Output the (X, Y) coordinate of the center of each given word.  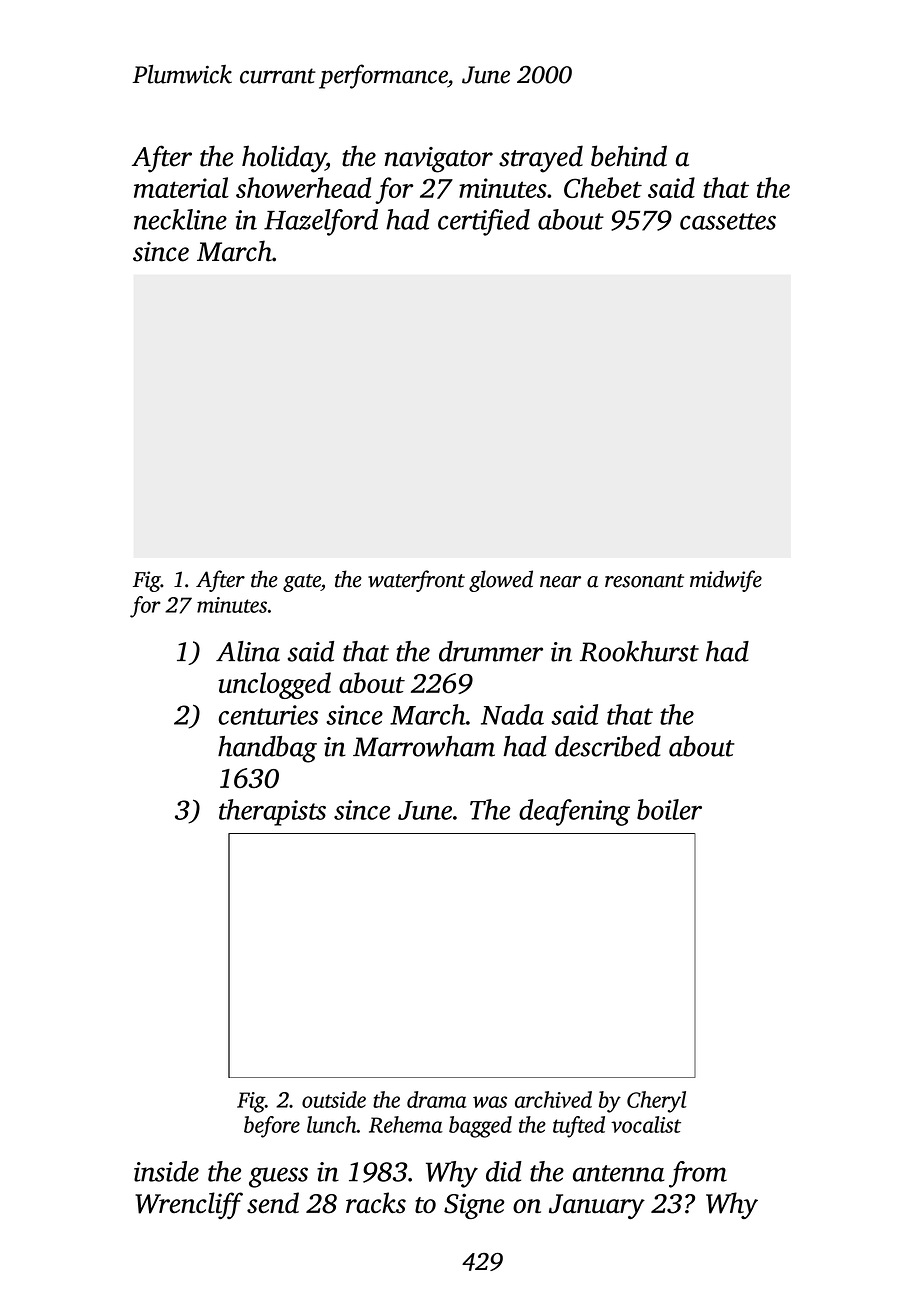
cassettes (728, 221)
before (272, 1127)
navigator (439, 160)
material (181, 187)
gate (302, 583)
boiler (669, 809)
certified (484, 222)
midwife (726, 581)
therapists (272, 812)
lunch (332, 1124)
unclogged (274, 685)
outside (334, 1099)
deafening (574, 812)
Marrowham (424, 746)
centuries (268, 715)
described (608, 746)
